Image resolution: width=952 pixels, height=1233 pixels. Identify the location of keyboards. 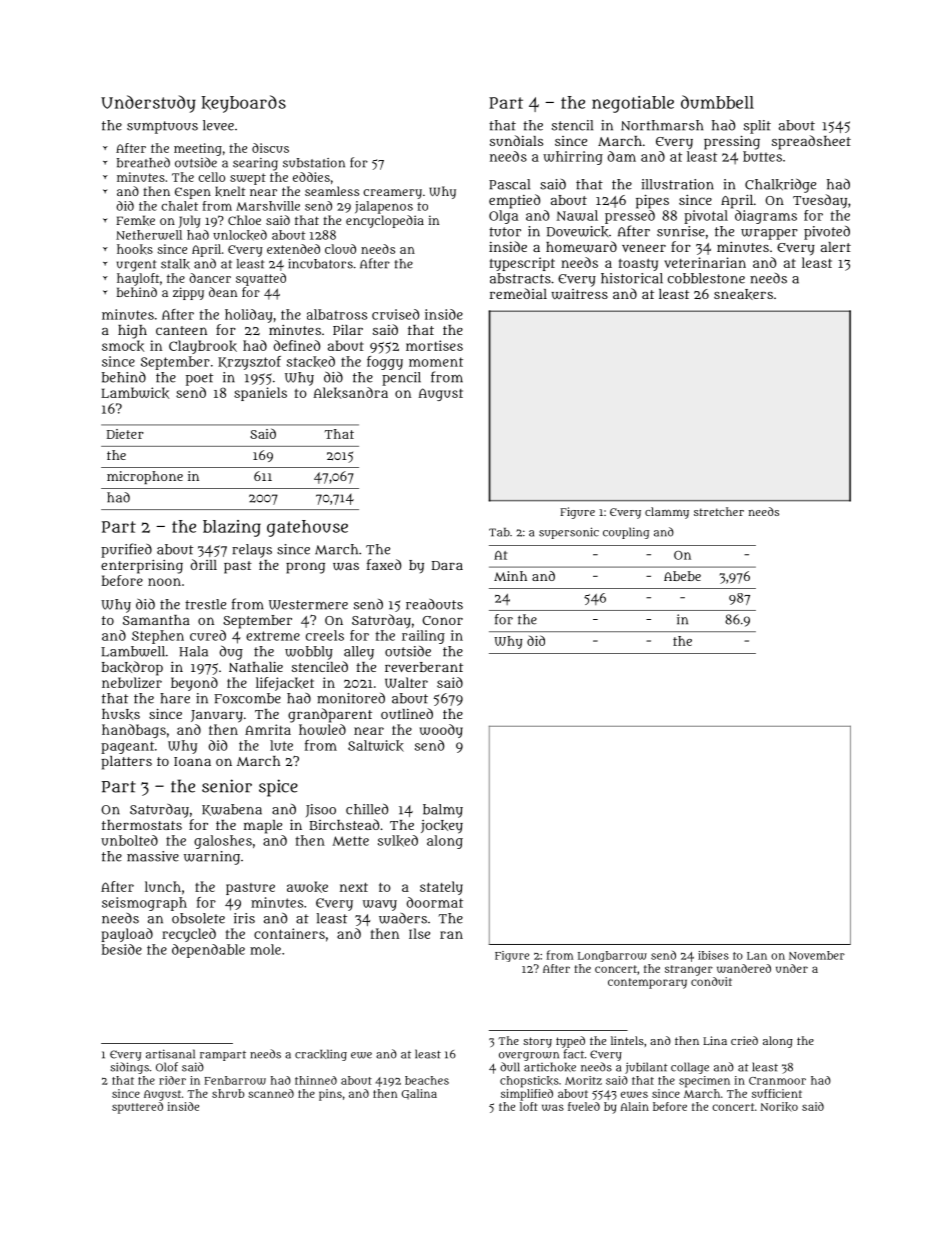
(243, 104).
